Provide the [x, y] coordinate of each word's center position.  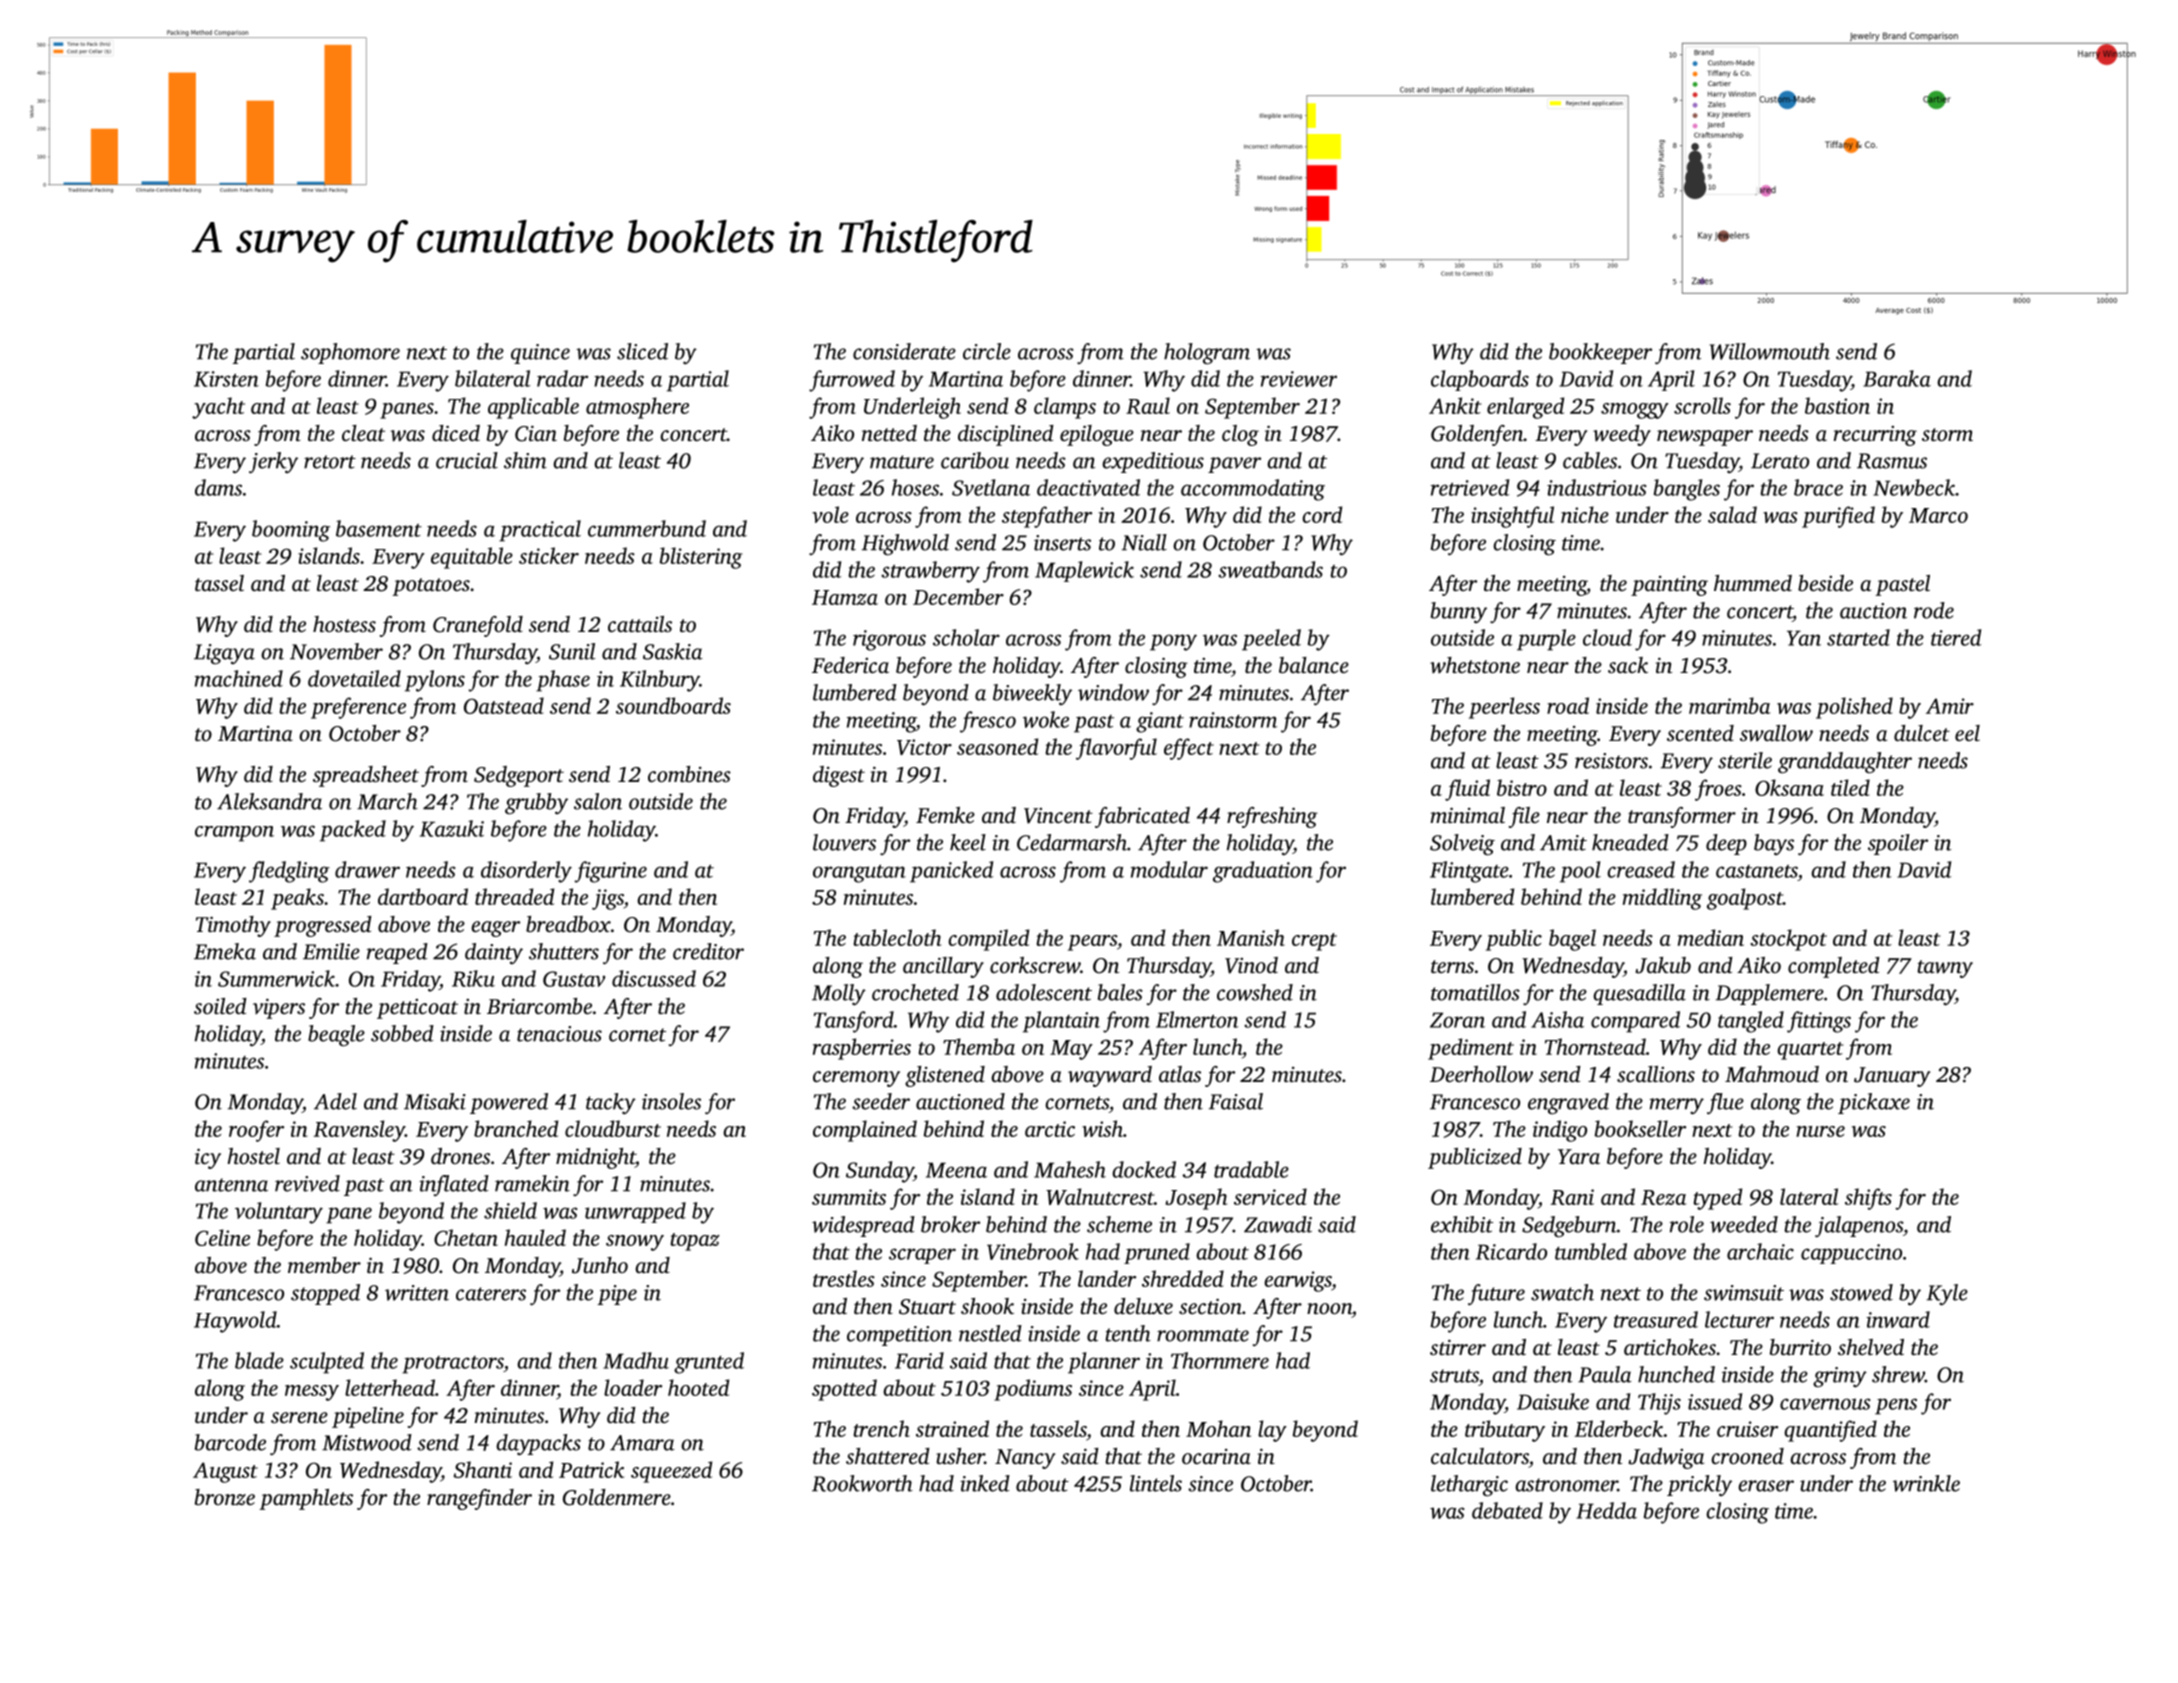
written [417, 1293]
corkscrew [1035, 965]
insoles [671, 1101]
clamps [1065, 408]
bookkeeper [1600, 353]
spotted [844, 1390]
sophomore [350, 353]
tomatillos [1475, 992]
